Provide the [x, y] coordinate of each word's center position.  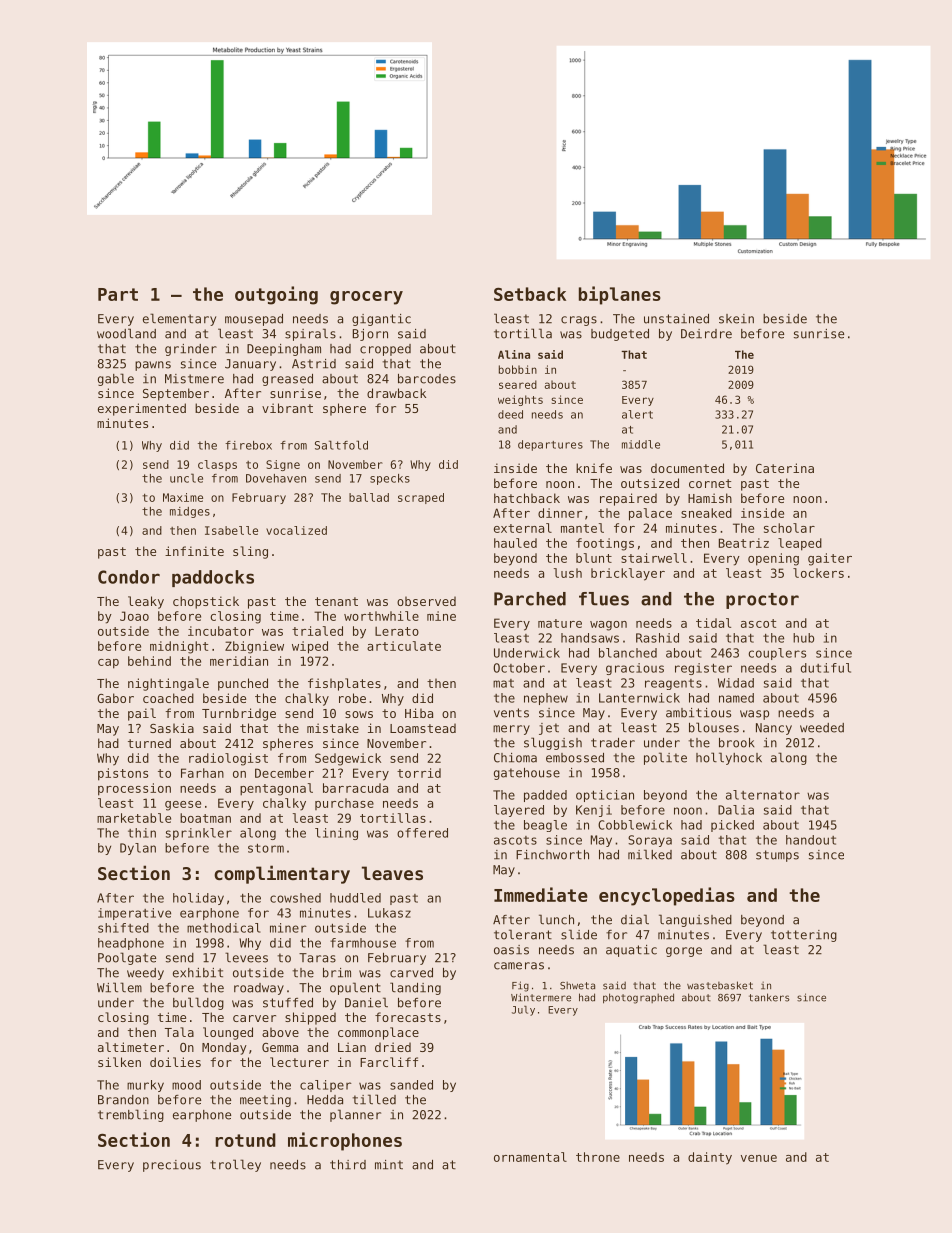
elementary [179, 319]
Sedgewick [348, 759]
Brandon [123, 1100]
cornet [710, 483]
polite [665, 758]
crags [579, 321]
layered [519, 811]
